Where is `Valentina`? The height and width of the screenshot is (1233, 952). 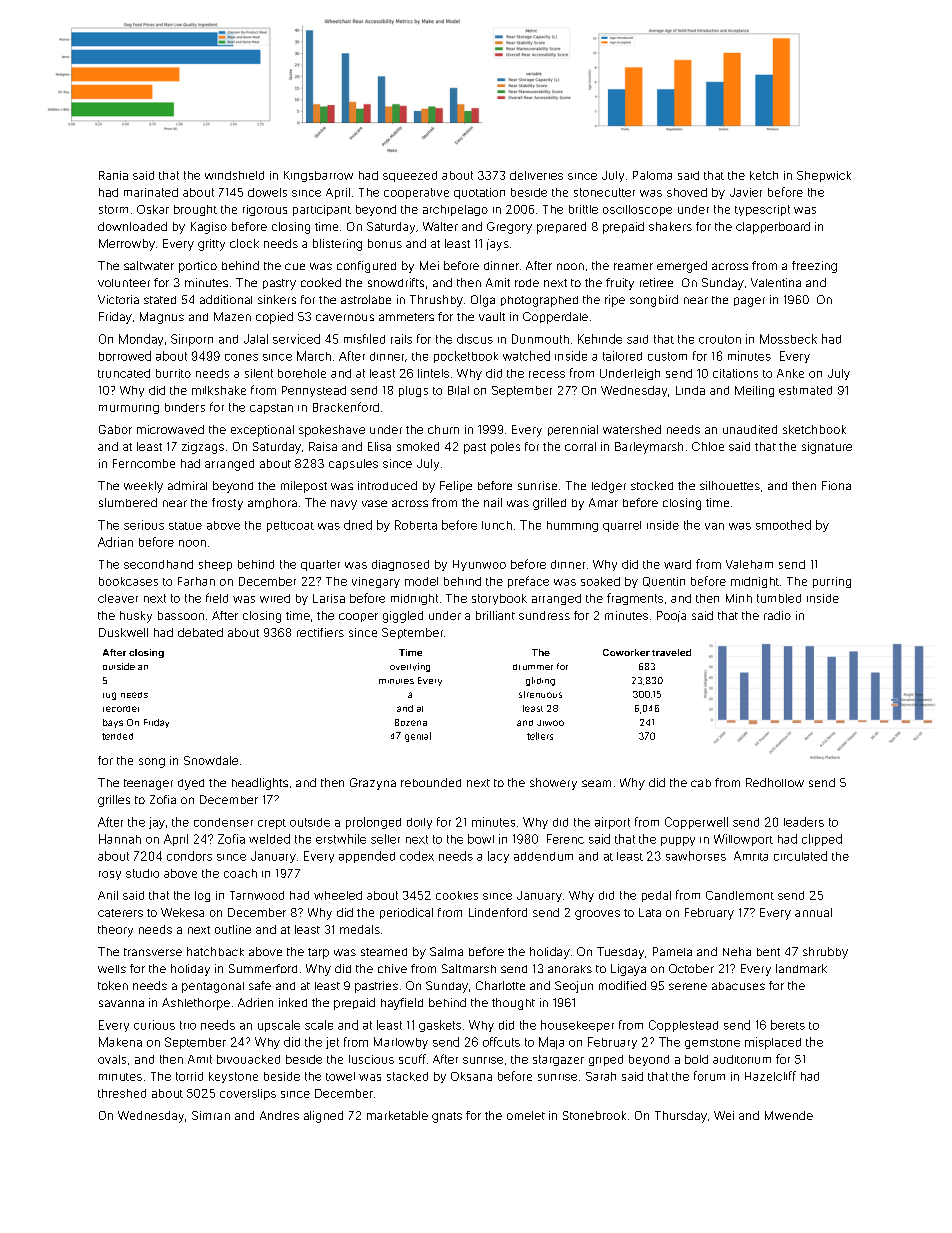 Valentina is located at coordinates (776, 282).
